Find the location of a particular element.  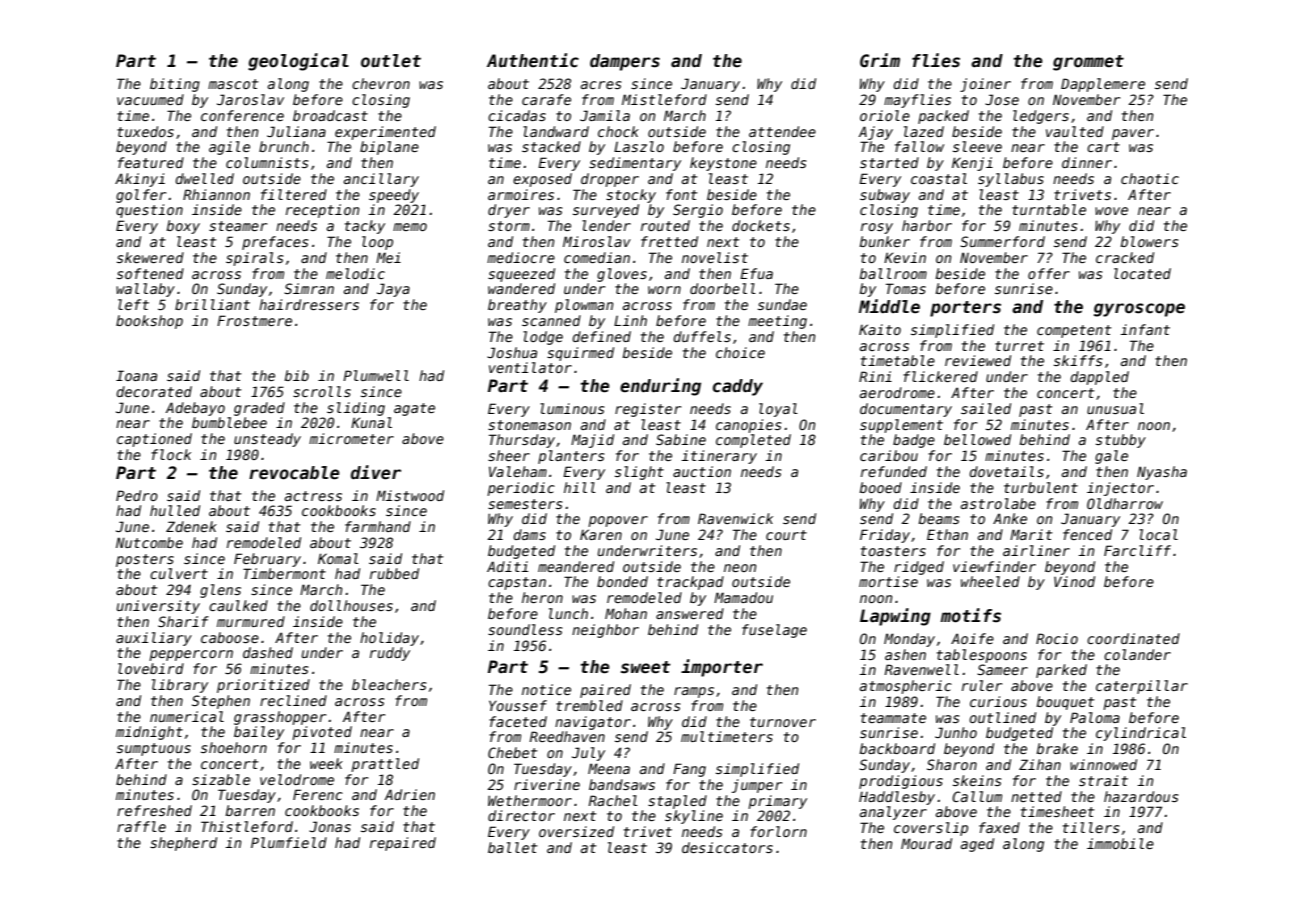

packed is located at coordinates (943, 117).
